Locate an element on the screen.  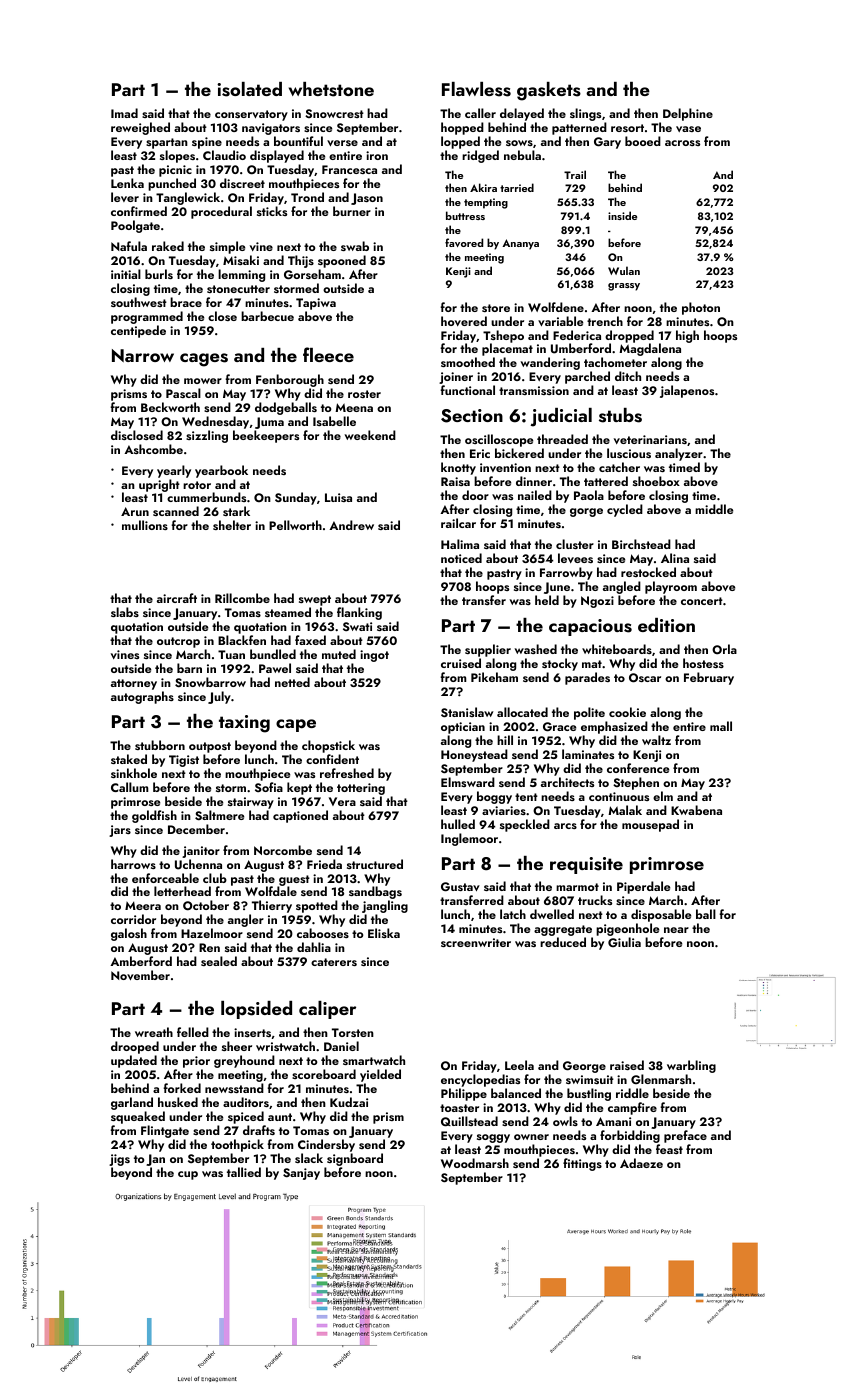
Flawless is located at coordinates (476, 89).
